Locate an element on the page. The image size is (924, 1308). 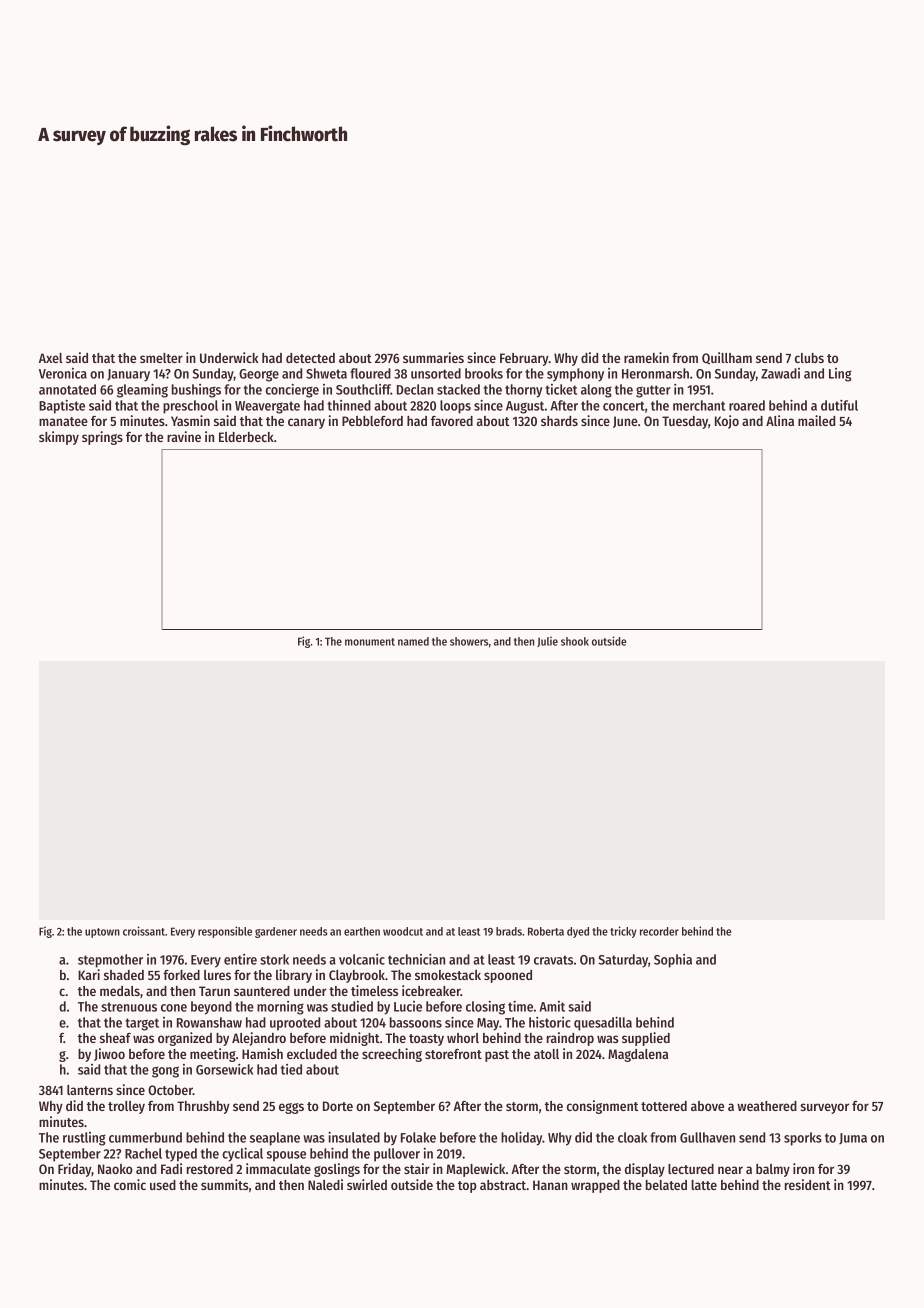
monument is located at coordinates (370, 642).
